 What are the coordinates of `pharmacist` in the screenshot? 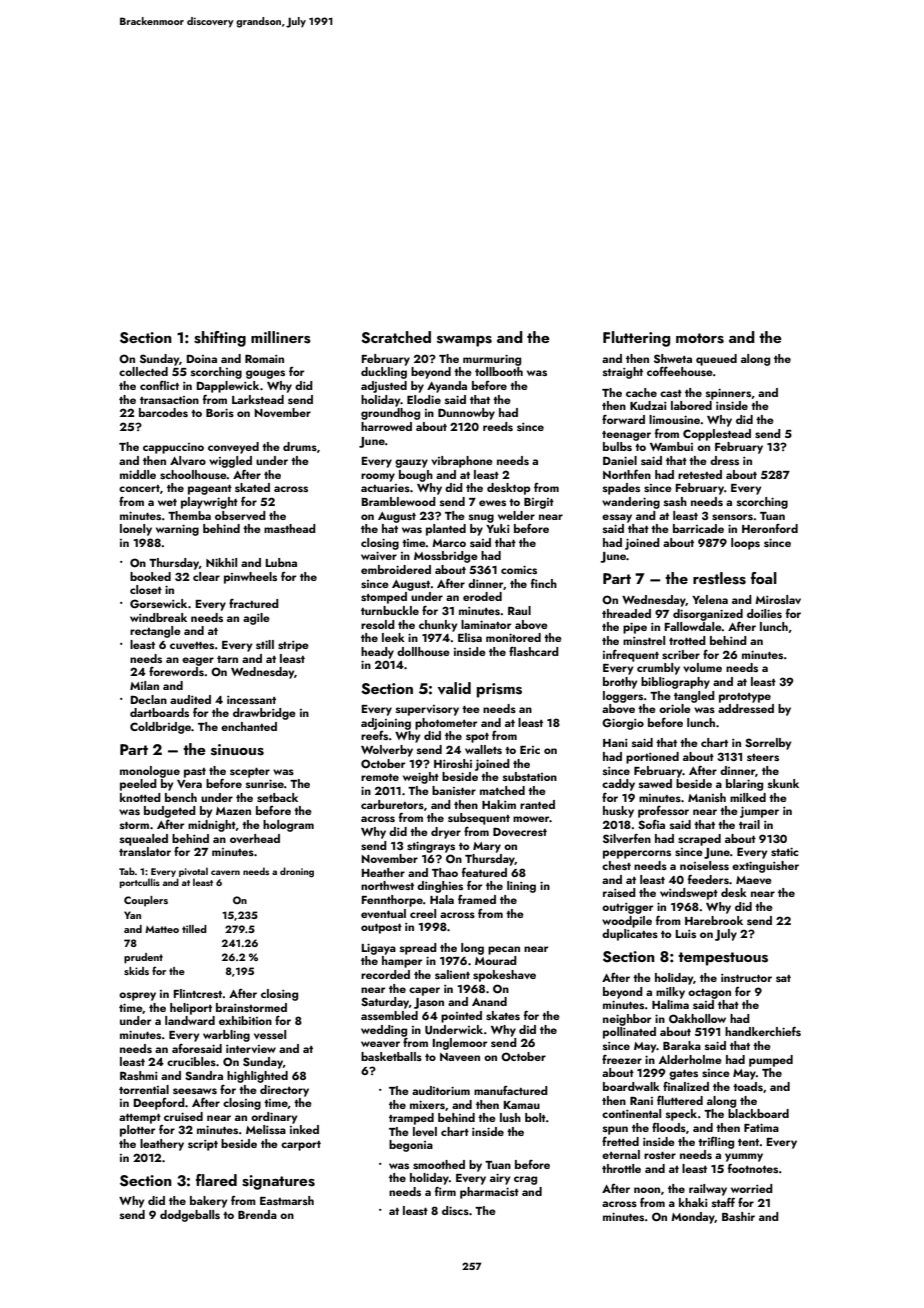 It's located at (489, 1193).
